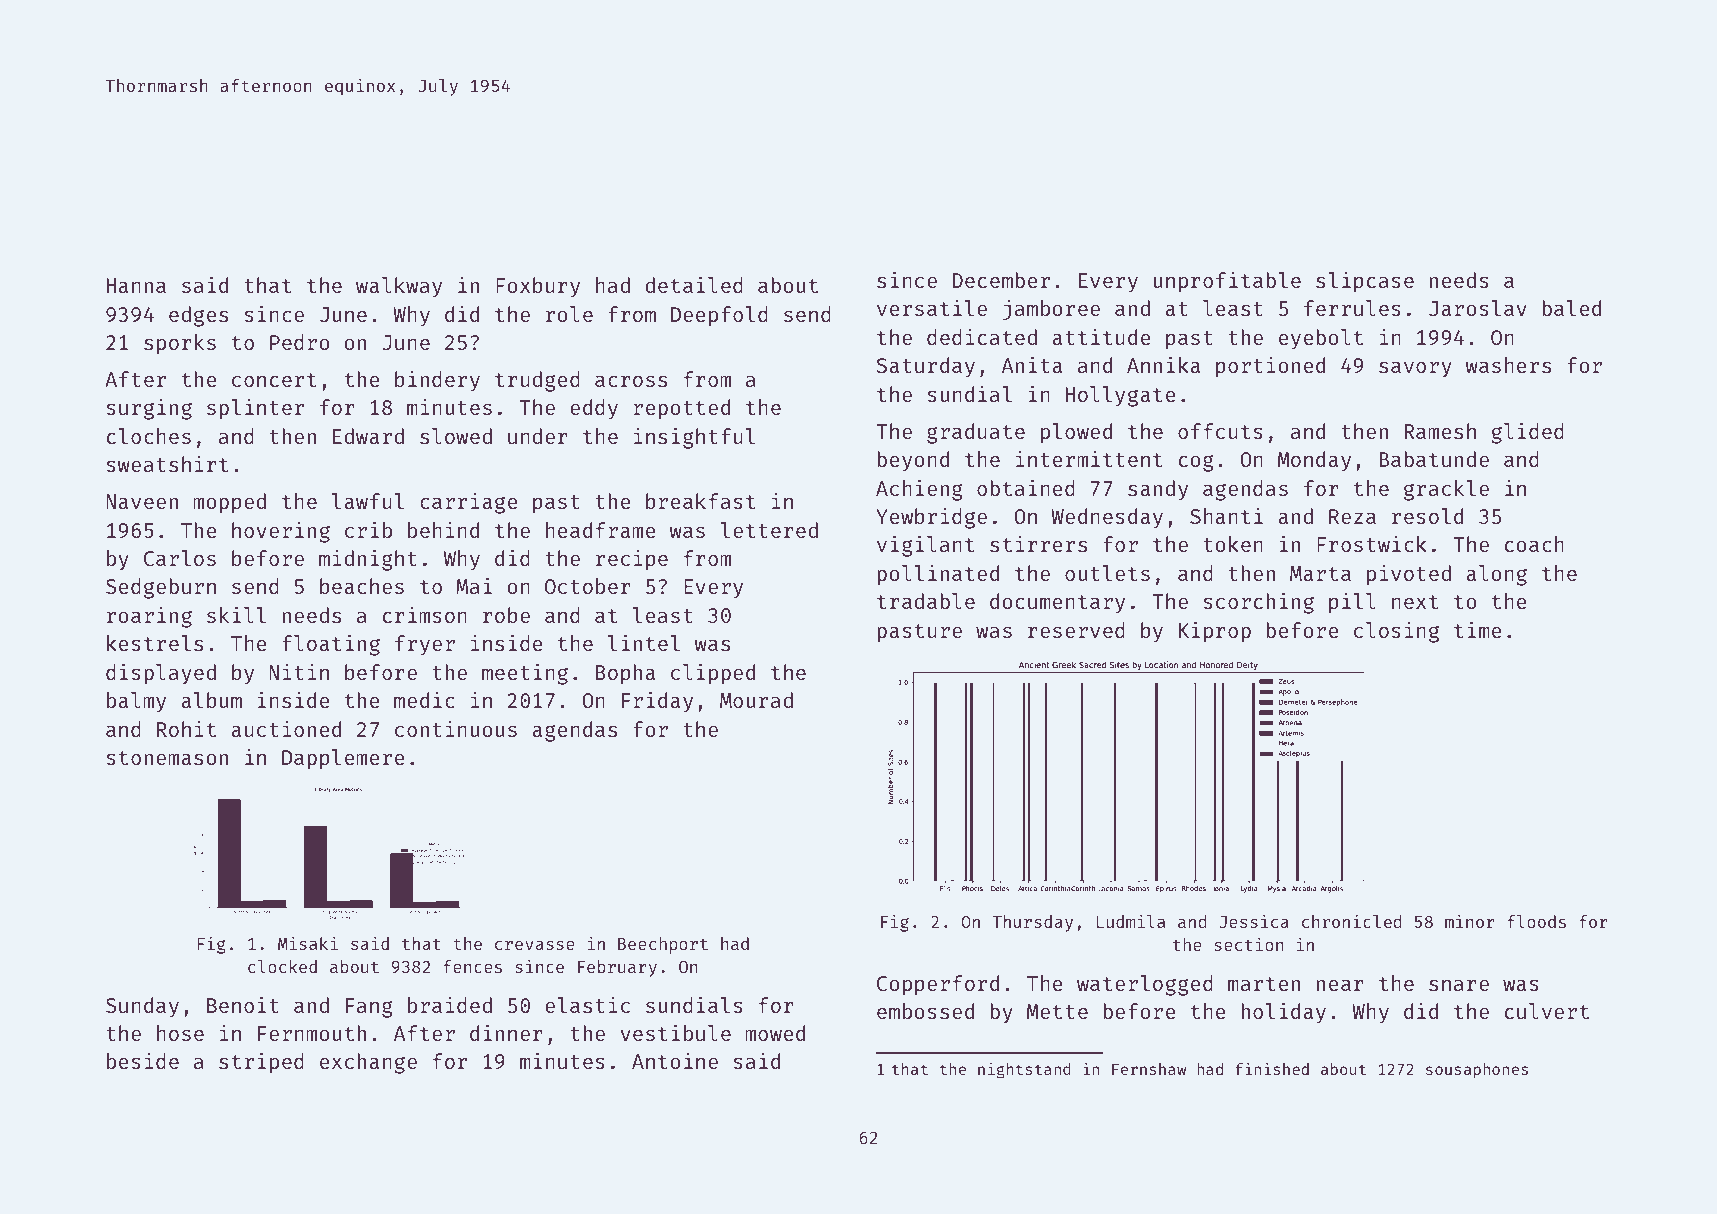 This image has width=1717, height=1214. What do you see at coordinates (982, 337) in the image?
I see `dedicated` at bounding box center [982, 337].
